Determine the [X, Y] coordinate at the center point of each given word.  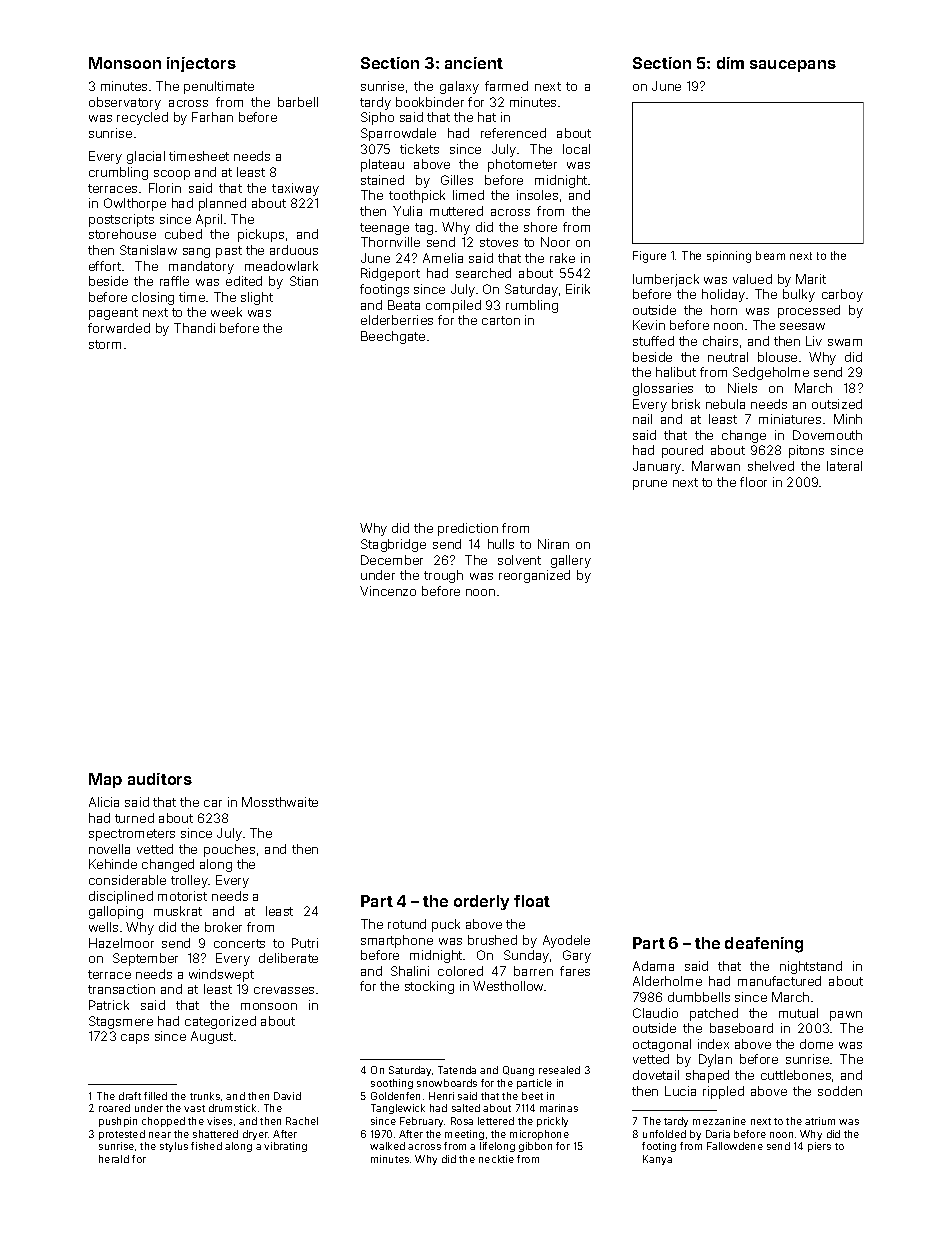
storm [105, 344]
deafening [764, 945]
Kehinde [113, 864]
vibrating [285, 1147]
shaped [707, 1076]
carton [501, 320]
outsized [837, 404]
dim [730, 63]
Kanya [657, 1160]
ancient [474, 63]
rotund [407, 924]
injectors [201, 64]
